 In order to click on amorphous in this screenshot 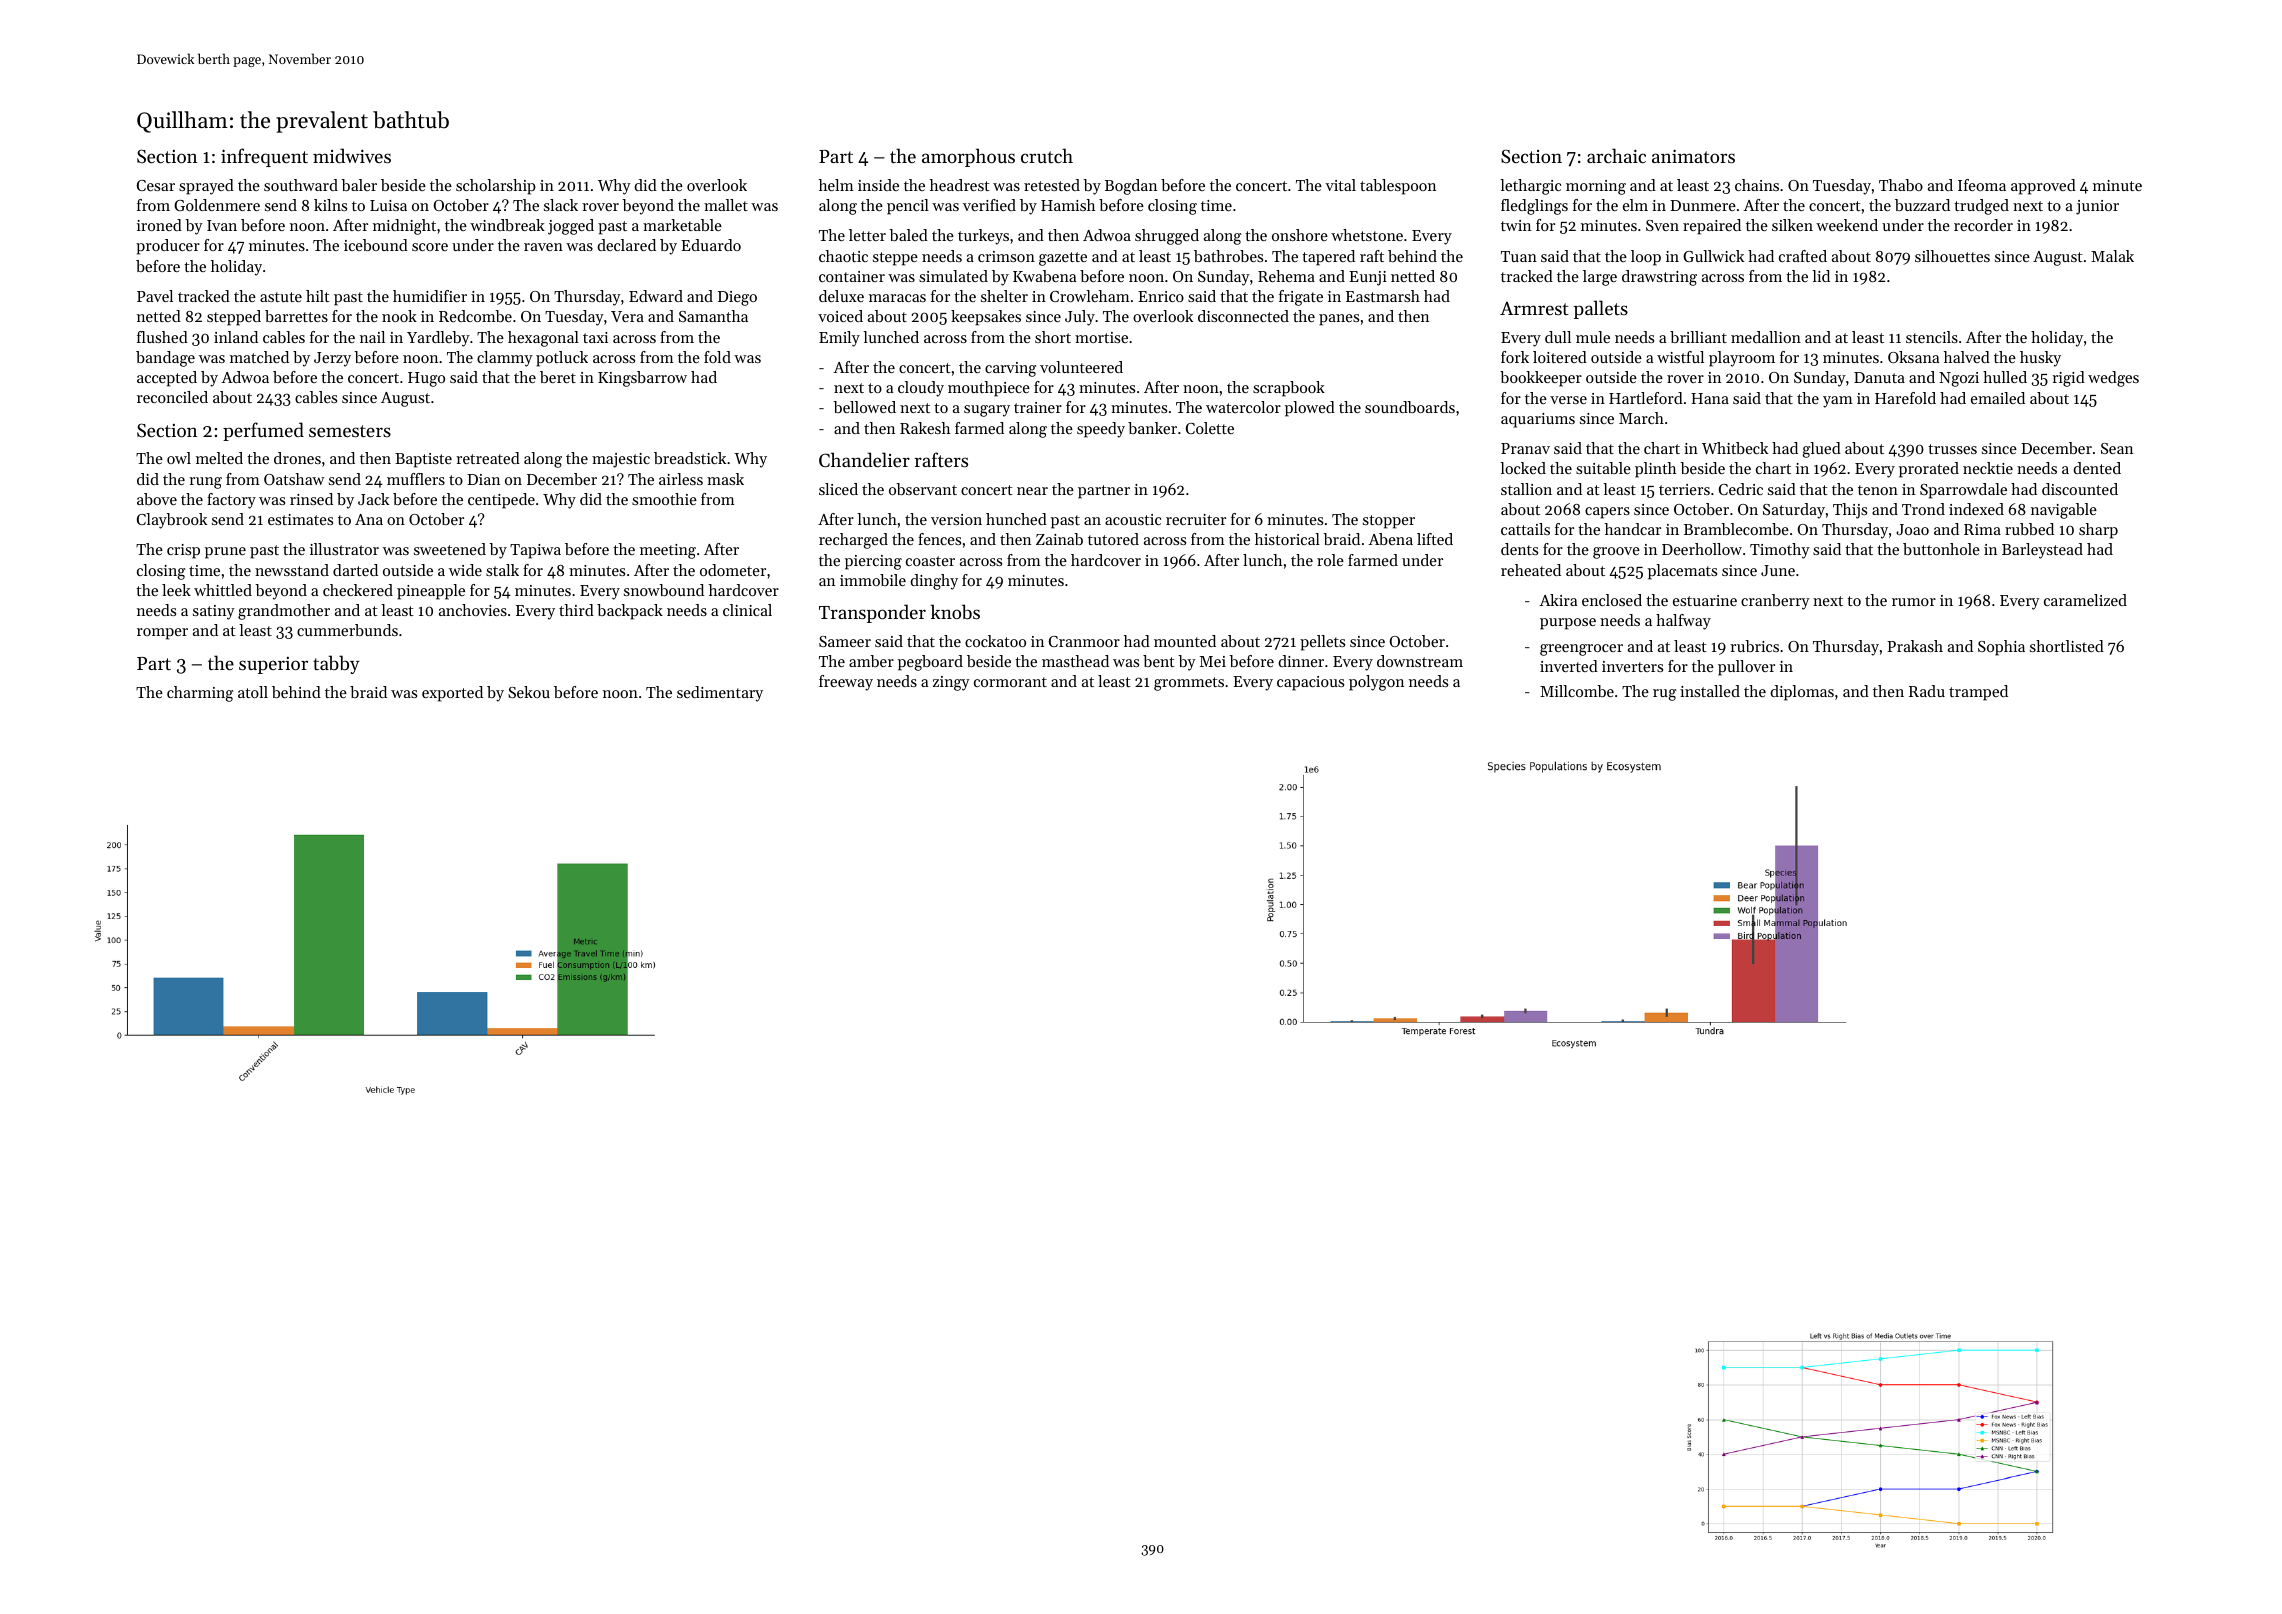, I will do `click(968, 157)`.
